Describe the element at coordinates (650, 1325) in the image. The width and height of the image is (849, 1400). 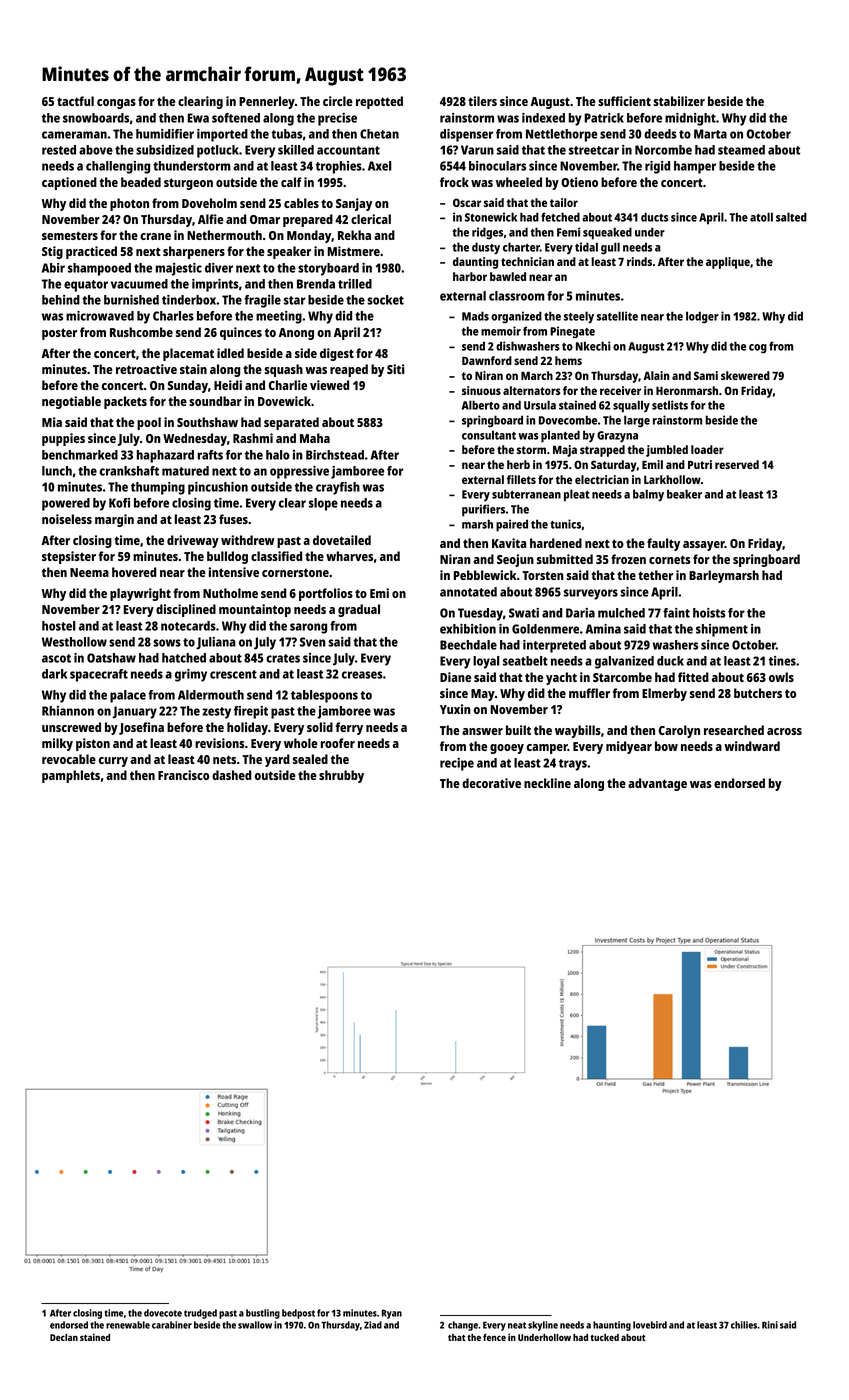
I see `lovebird` at that location.
